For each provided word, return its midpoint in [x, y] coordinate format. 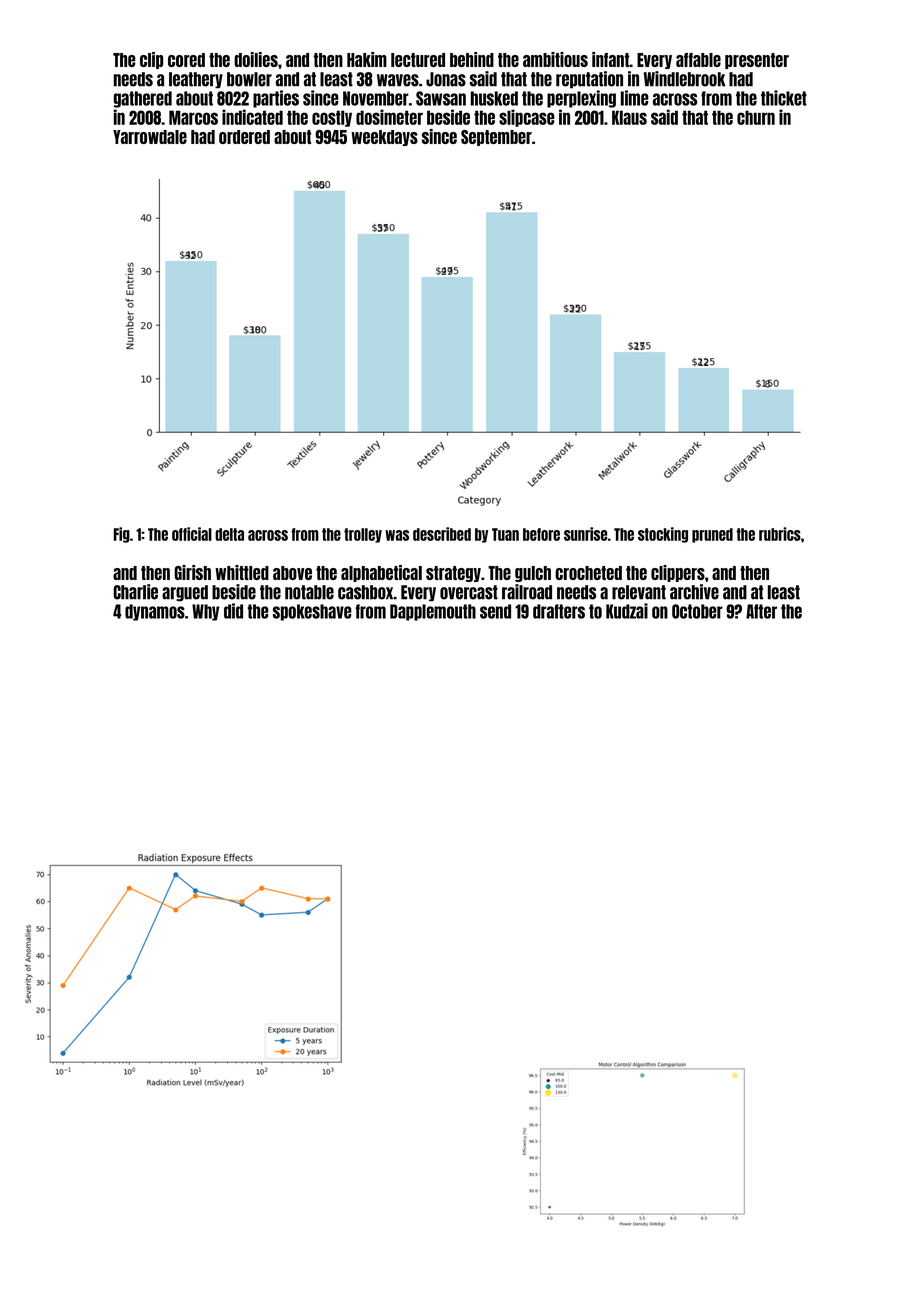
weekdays [384, 138]
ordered [244, 137]
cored [186, 60]
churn [756, 117]
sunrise [585, 534]
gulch [533, 574]
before [541, 534]
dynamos [155, 612]
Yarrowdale [150, 137]
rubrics [780, 534]
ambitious [555, 59]
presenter [757, 61]
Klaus [629, 117]
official [192, 534]
